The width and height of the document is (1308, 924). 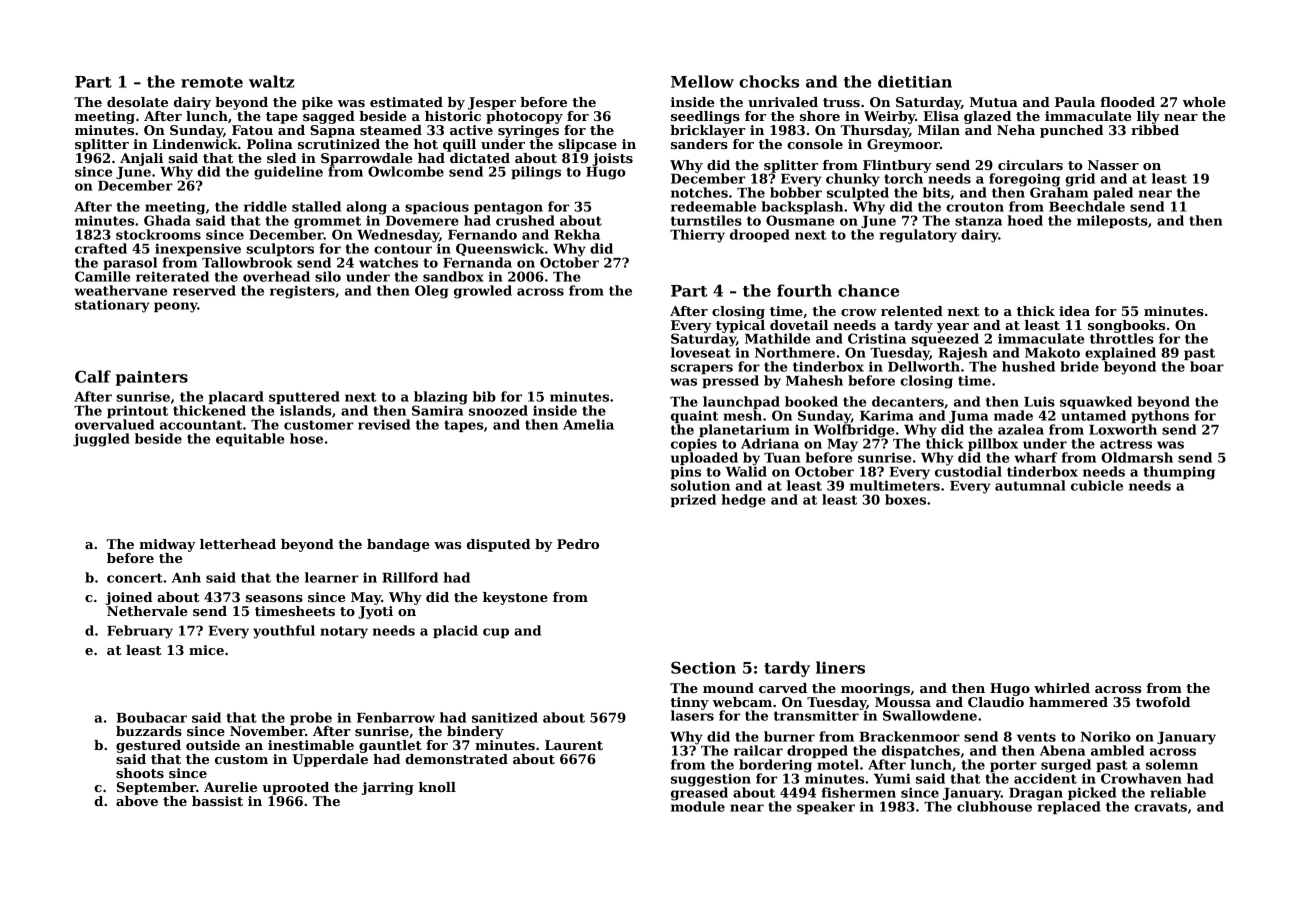 What do you see at coordinates (167, 545) in the document?
I see `midway` at bounding box center [167, 545].
